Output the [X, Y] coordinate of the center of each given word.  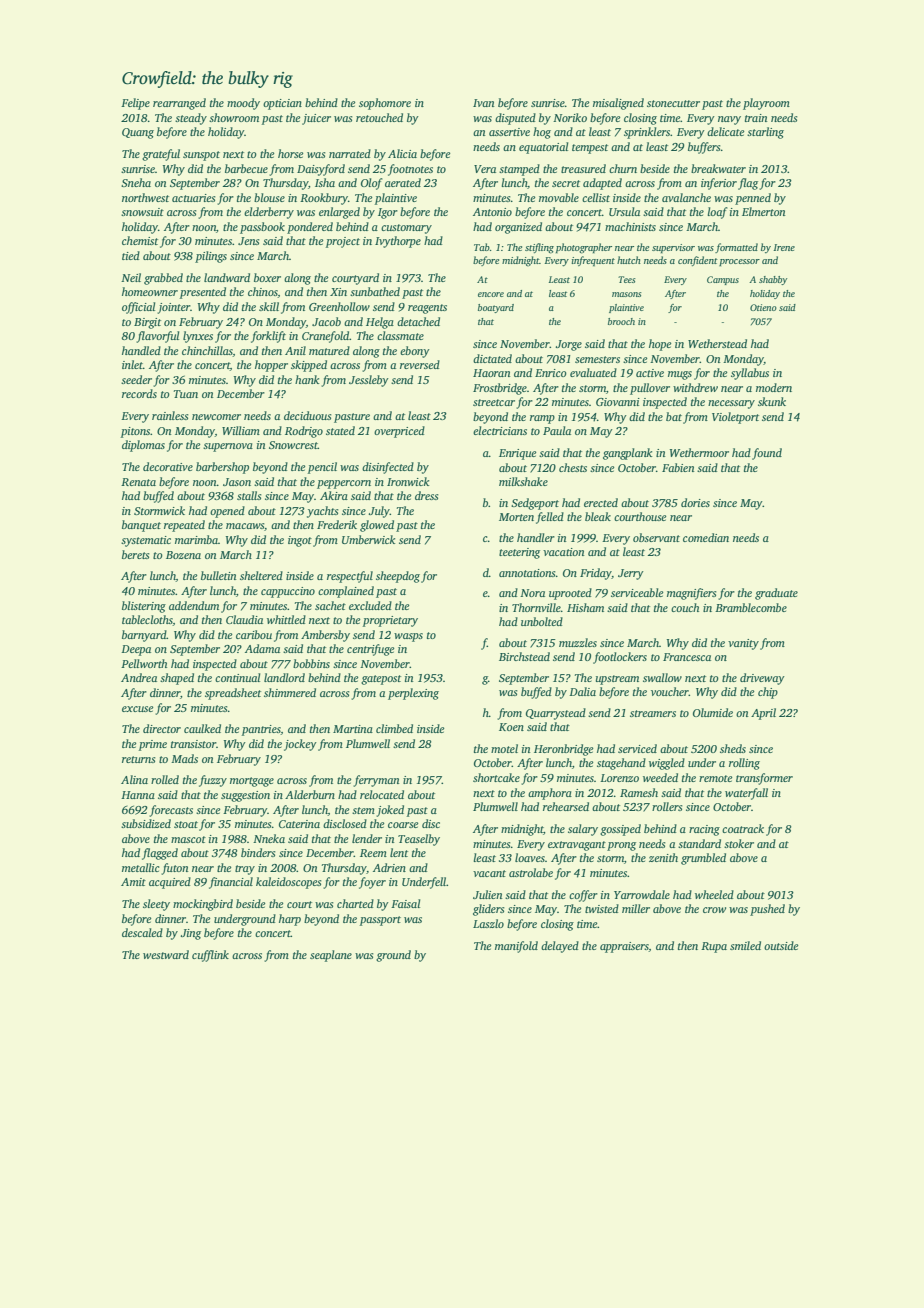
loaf [717, 213]
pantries [261, 730]
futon [174, 869]
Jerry [631, 574]
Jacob [326, 321]
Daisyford [321, 170]
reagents [427, 309]
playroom [766, 104]
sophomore [385, 104]
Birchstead [524, 656]
